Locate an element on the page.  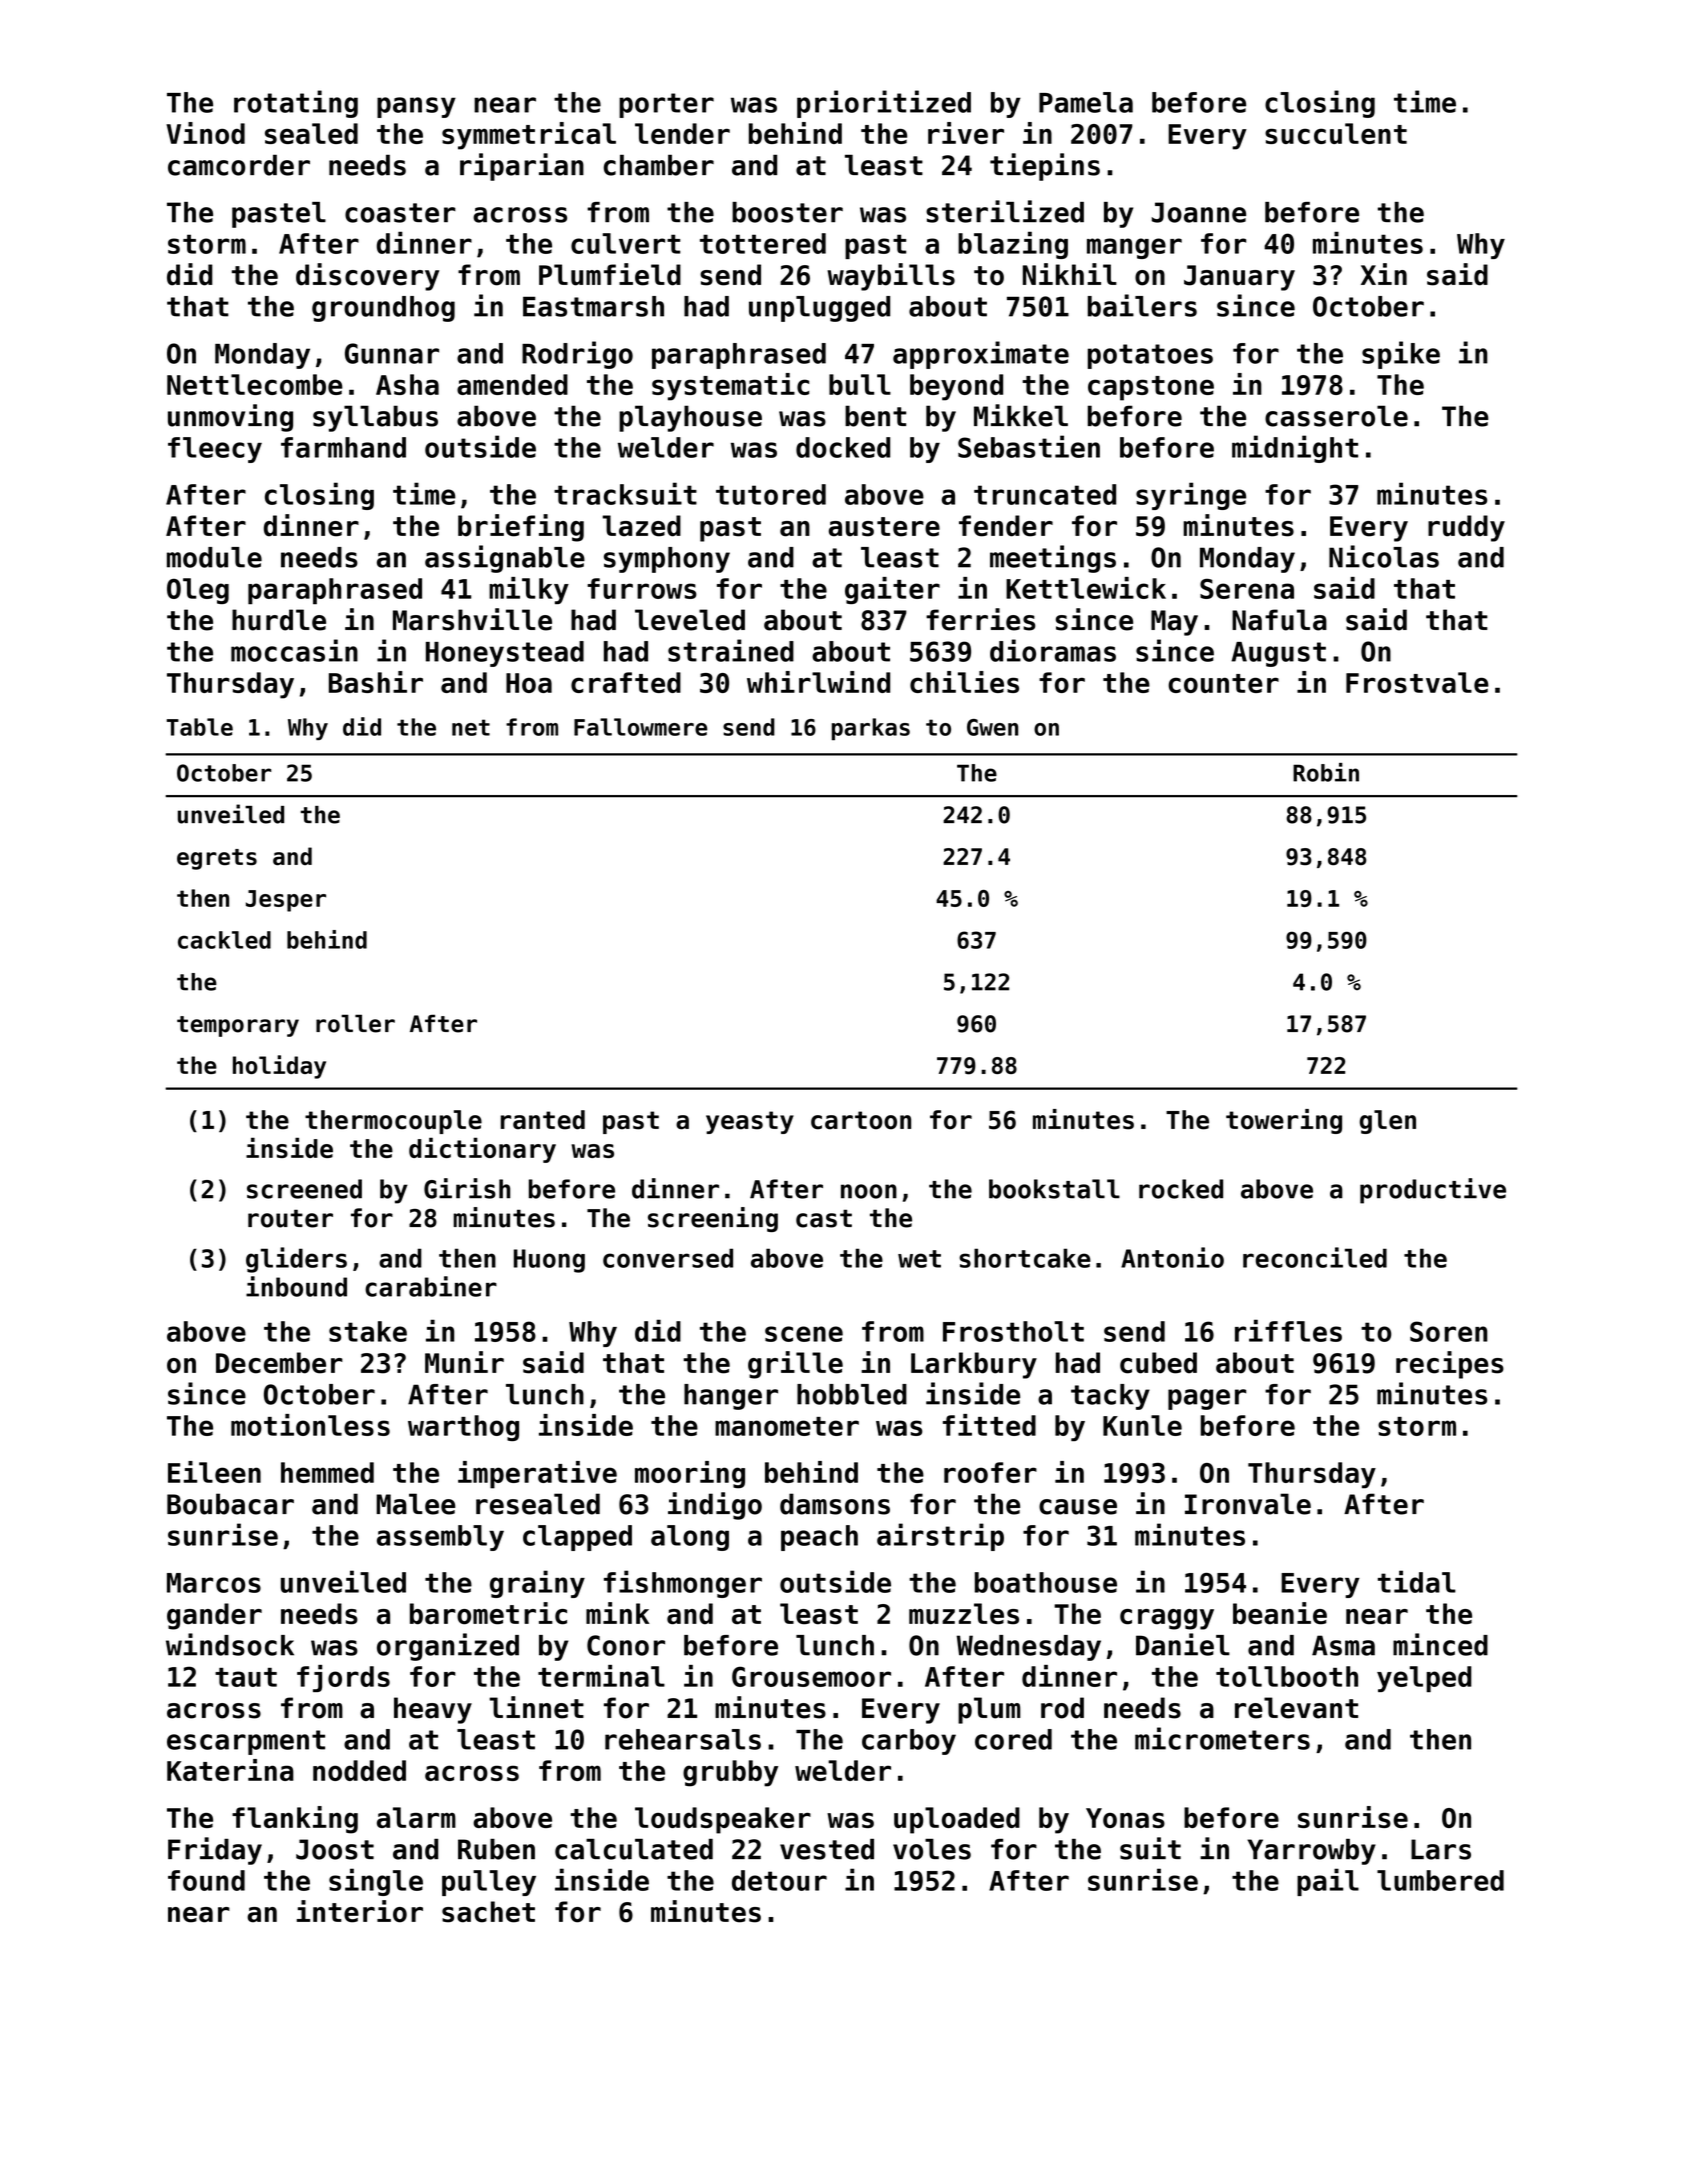
ruddy is located at coordinates (1466, 528).
